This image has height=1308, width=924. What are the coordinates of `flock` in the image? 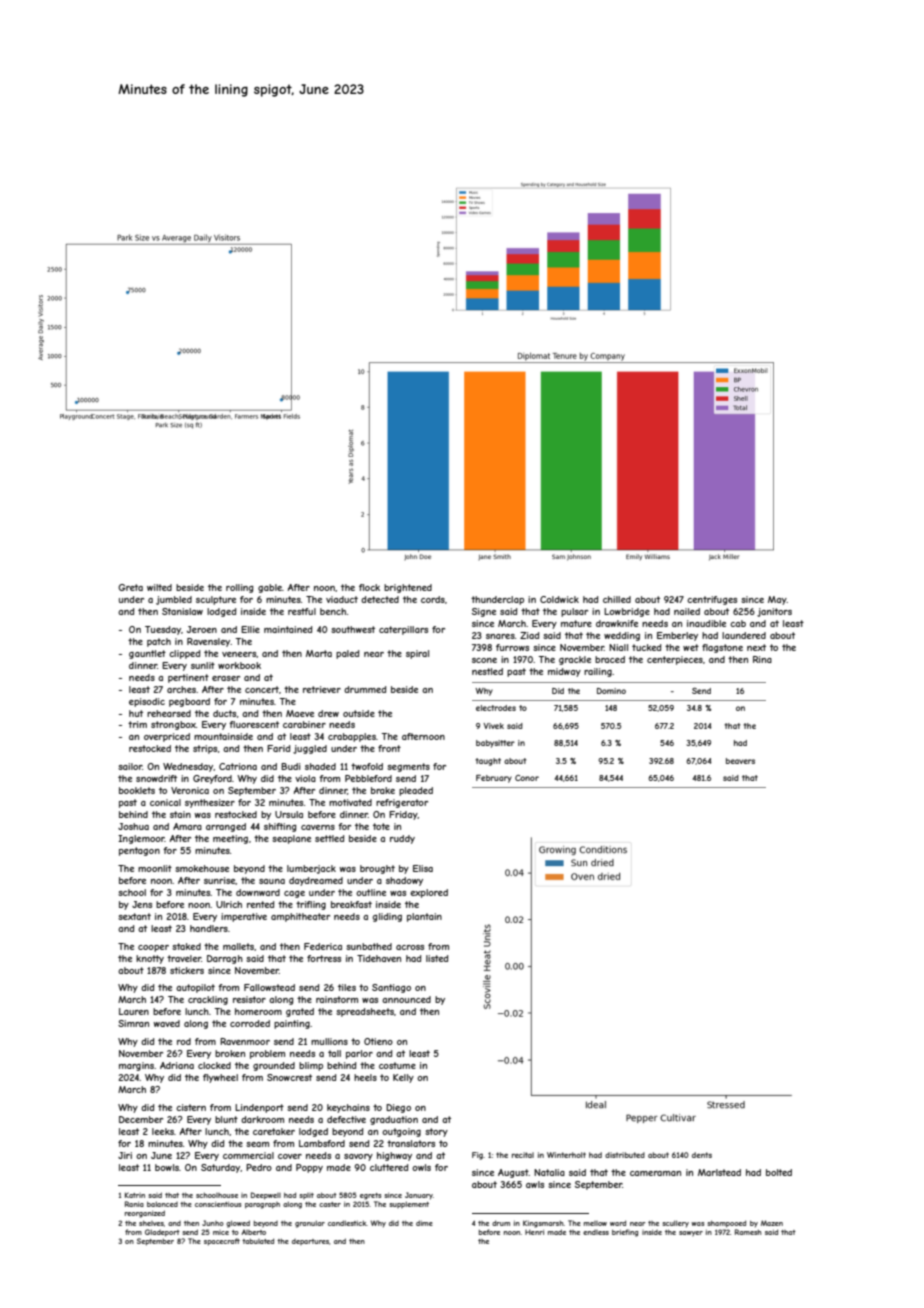 It's located at (369, 587).
